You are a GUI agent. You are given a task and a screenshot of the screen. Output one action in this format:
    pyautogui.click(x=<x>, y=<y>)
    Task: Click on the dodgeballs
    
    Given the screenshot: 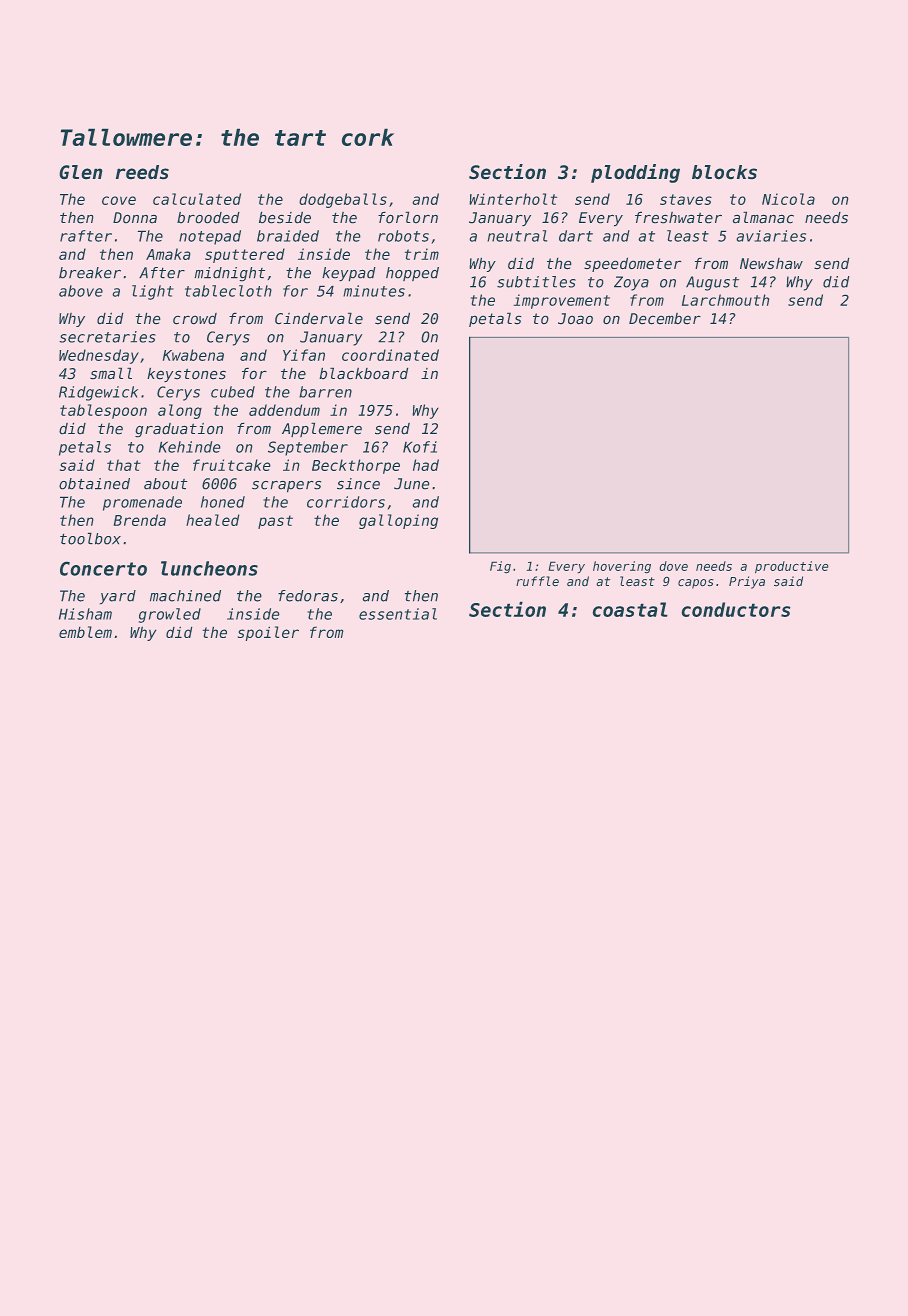 What is the action you would take?
    pyautogui.click(x=343, y=200)
